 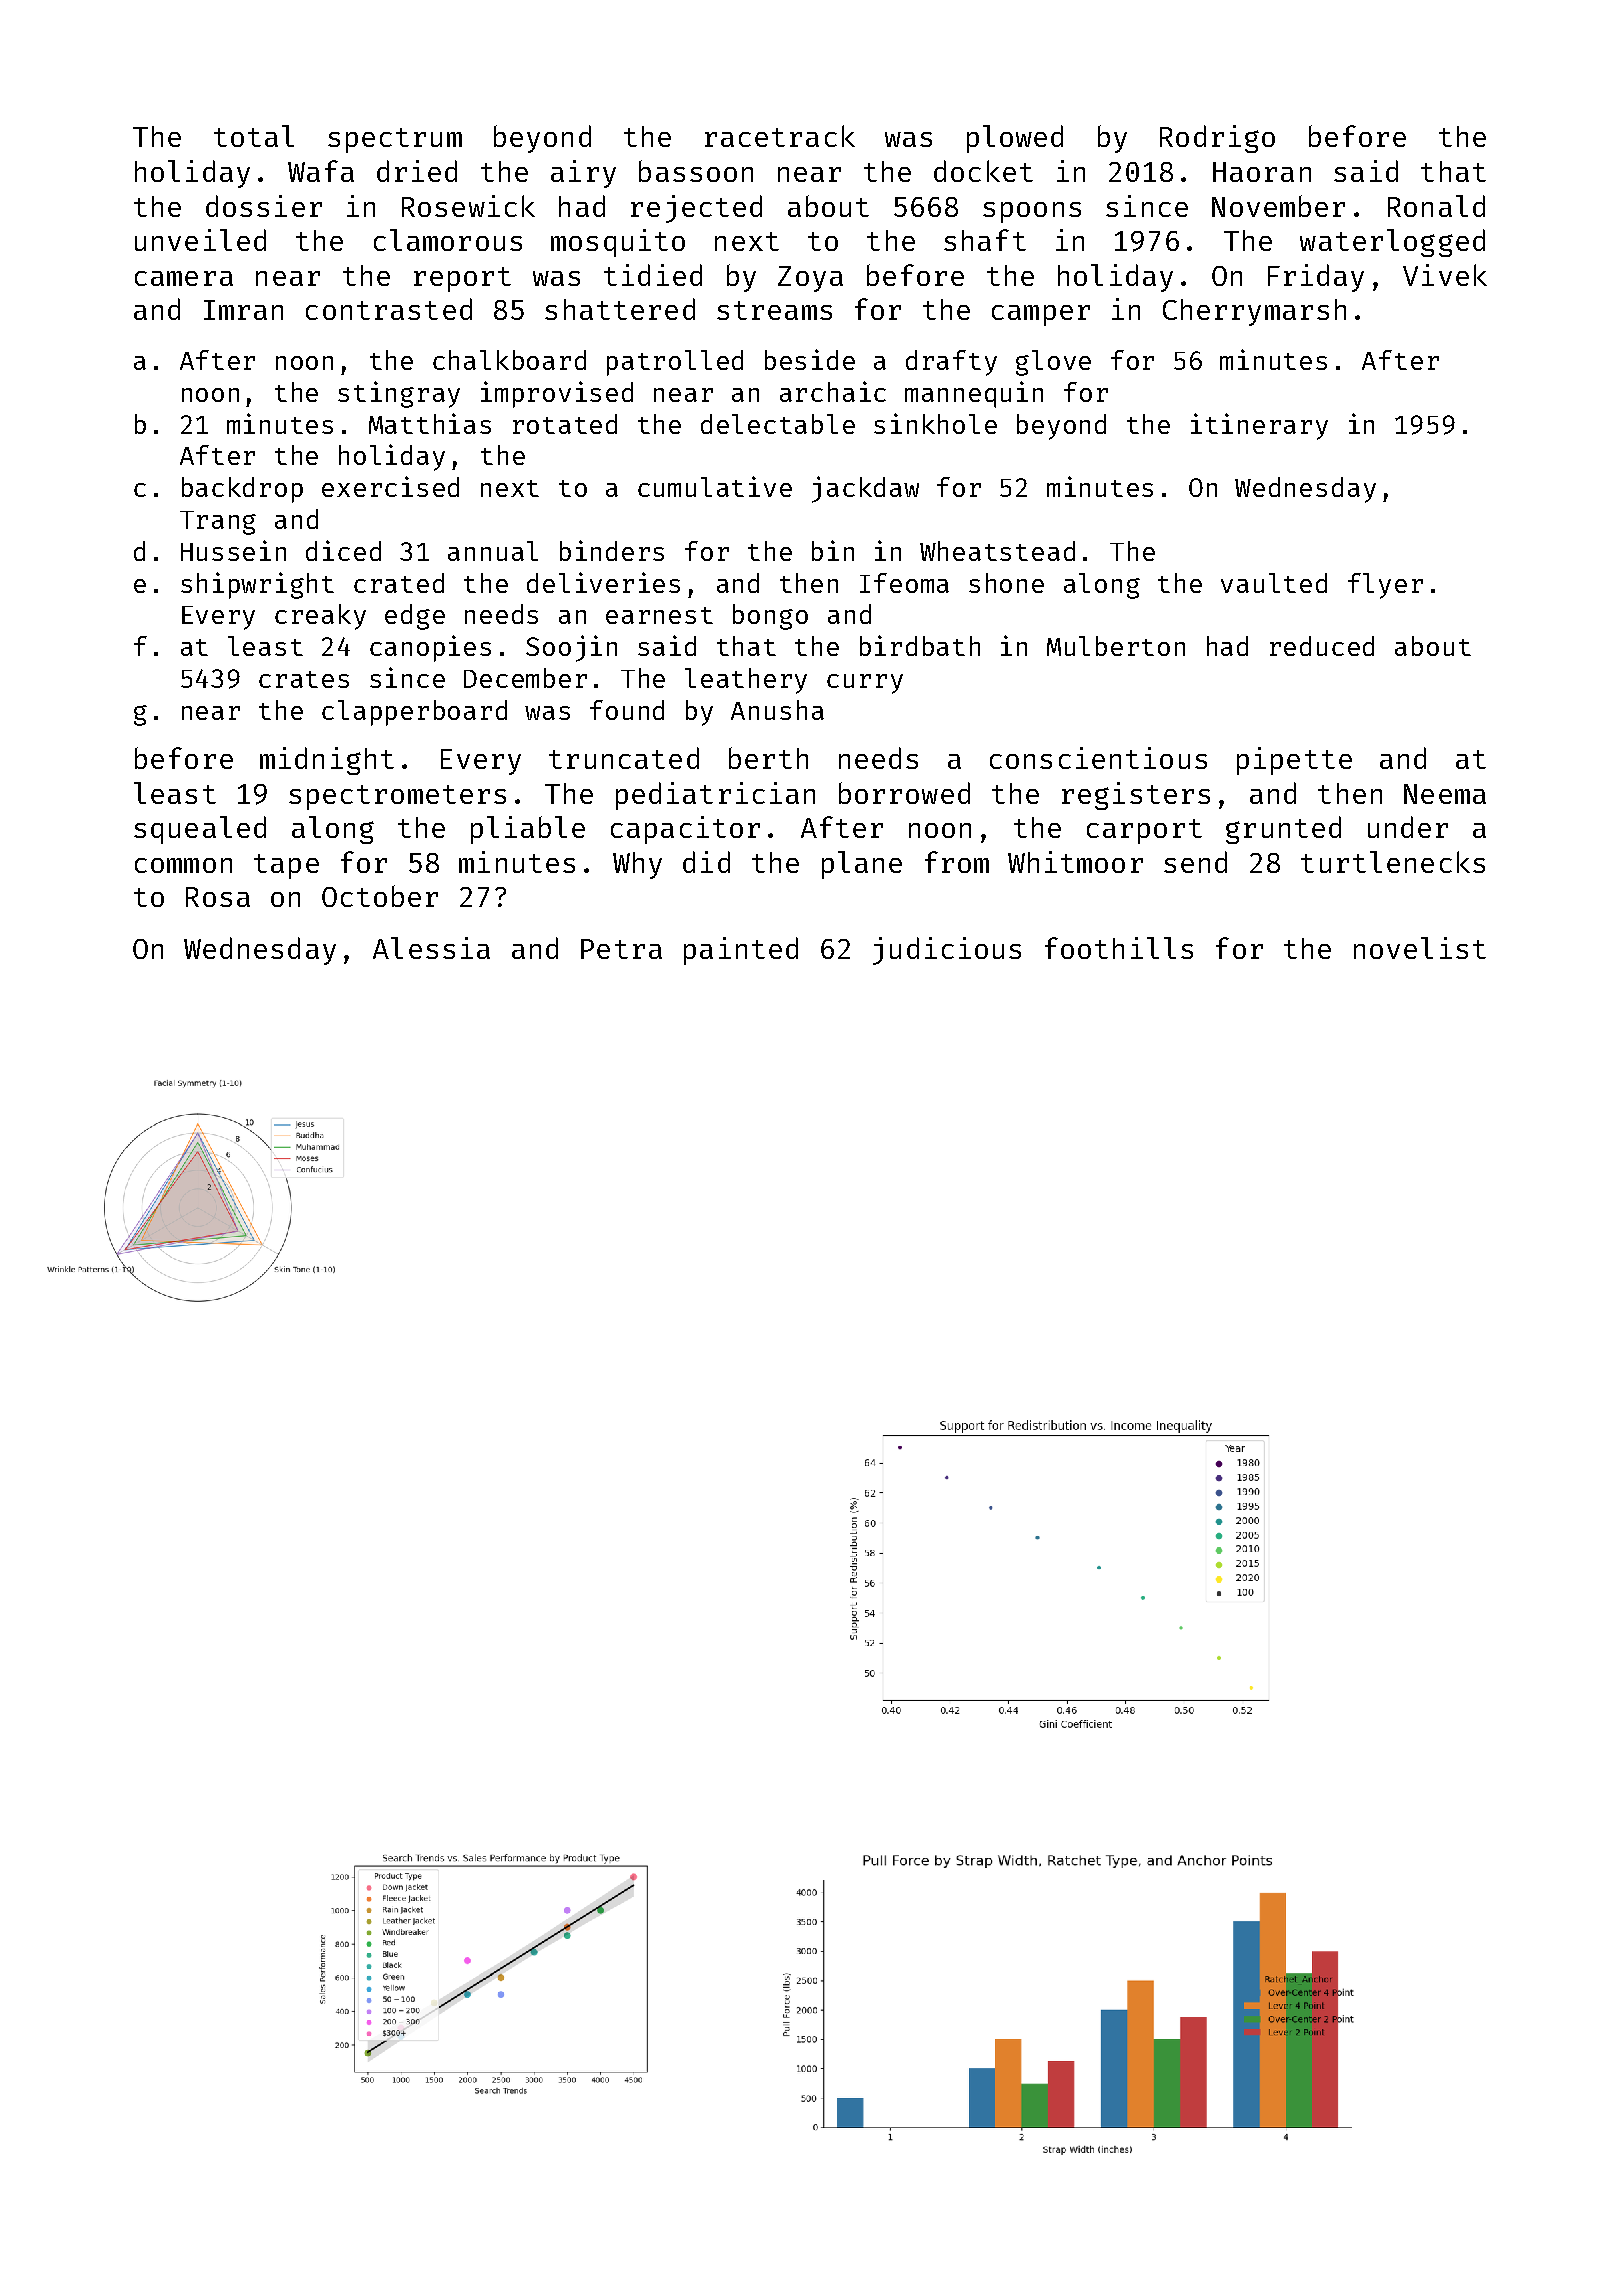 What do you see at coordinates (430, 648) in the image?
I see `canopies` at bounding box center [430, 648].
